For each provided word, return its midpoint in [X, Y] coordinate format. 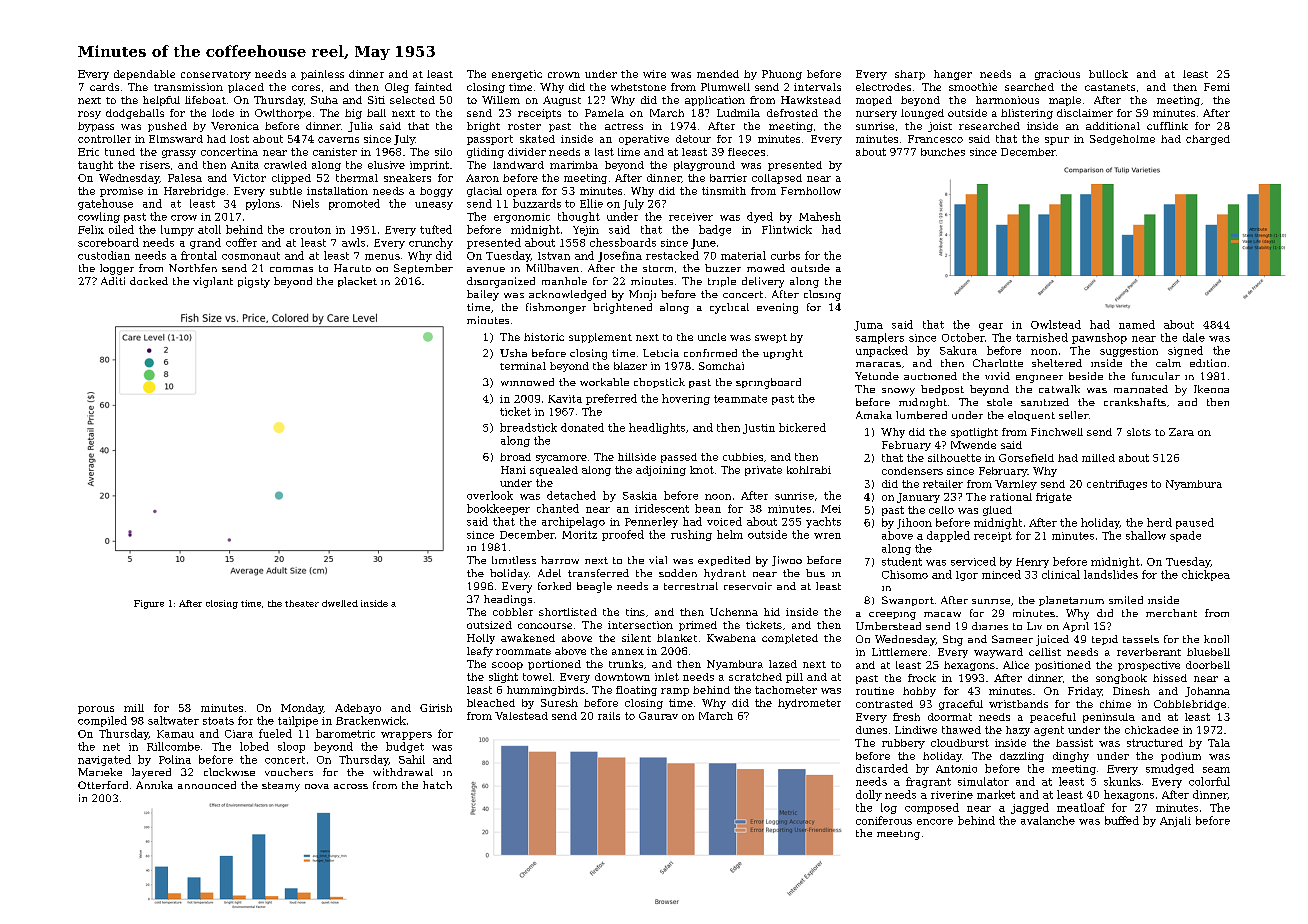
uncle [712, 337]
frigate [1054, 498]
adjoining [661, 471]
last [604, 152]
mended [718, 74]
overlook [490, 495]
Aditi [113, 281]
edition [1208, 363]
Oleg [397, 88]
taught [95, 166]
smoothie [973, 87]
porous [96, 710]
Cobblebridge [1190, 705]
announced [207, 785]
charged [1208, 140]
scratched [755, 677]
